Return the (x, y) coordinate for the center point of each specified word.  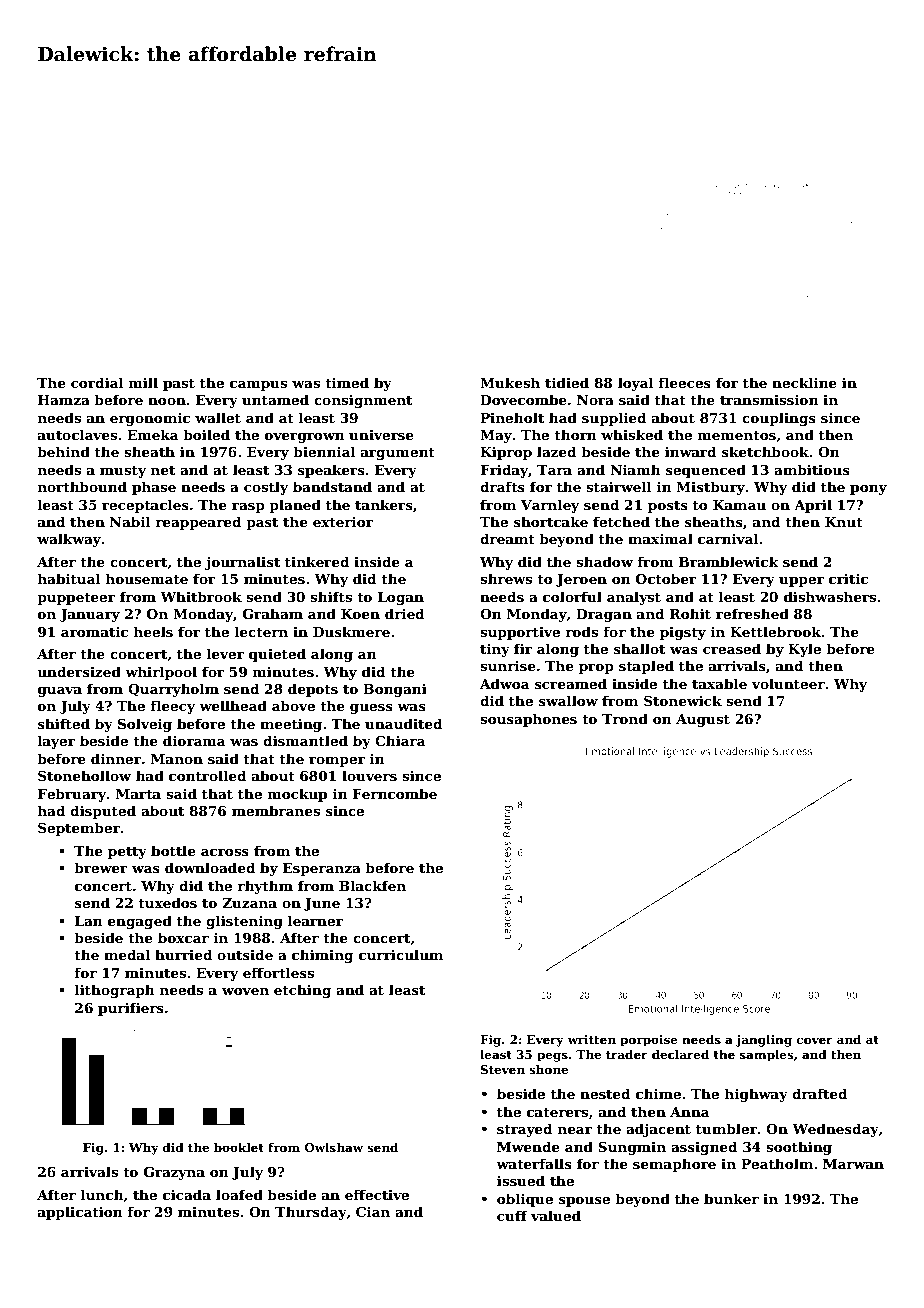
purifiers (131, 1009)
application (80, 1213)
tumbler (726, 1128)
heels (153, 631)
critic (848, 579)
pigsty (683, 633)
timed (347, 382)
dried (404, 613)
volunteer (788, 683)
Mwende (528, 1146)
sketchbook (765, 451)
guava (60, 692)
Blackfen (372, 885)
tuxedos (167, 902)
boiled (206, 434)
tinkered (317, 561)
